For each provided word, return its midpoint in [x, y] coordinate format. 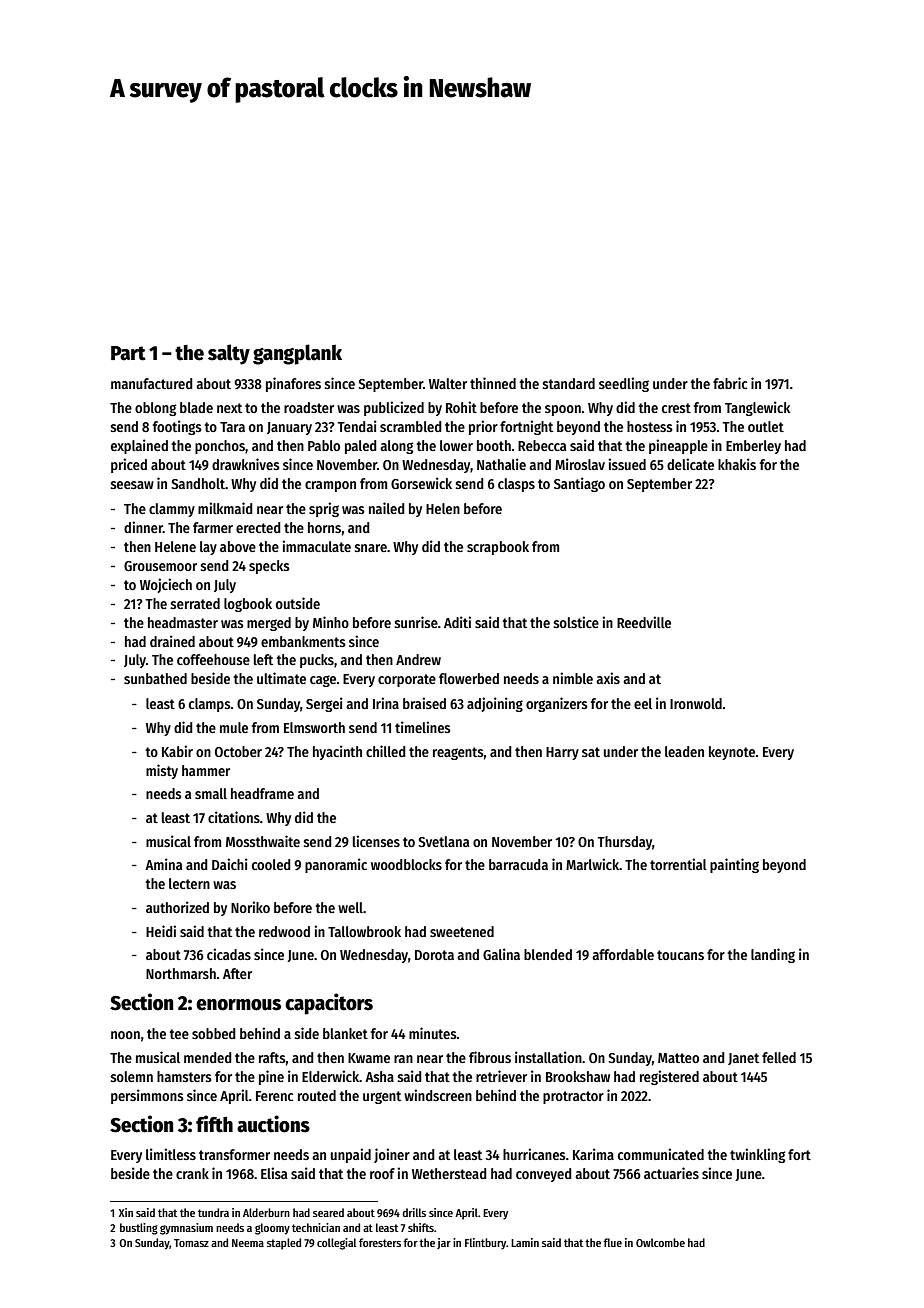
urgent [382, 1097]
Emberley [753, 447]
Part [128, 353]
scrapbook [498, 548]
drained [172, 641]
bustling [139, 1229]
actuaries [671, 1173]
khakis [737, 464]
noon [125, 1035]
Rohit [461, 407]
